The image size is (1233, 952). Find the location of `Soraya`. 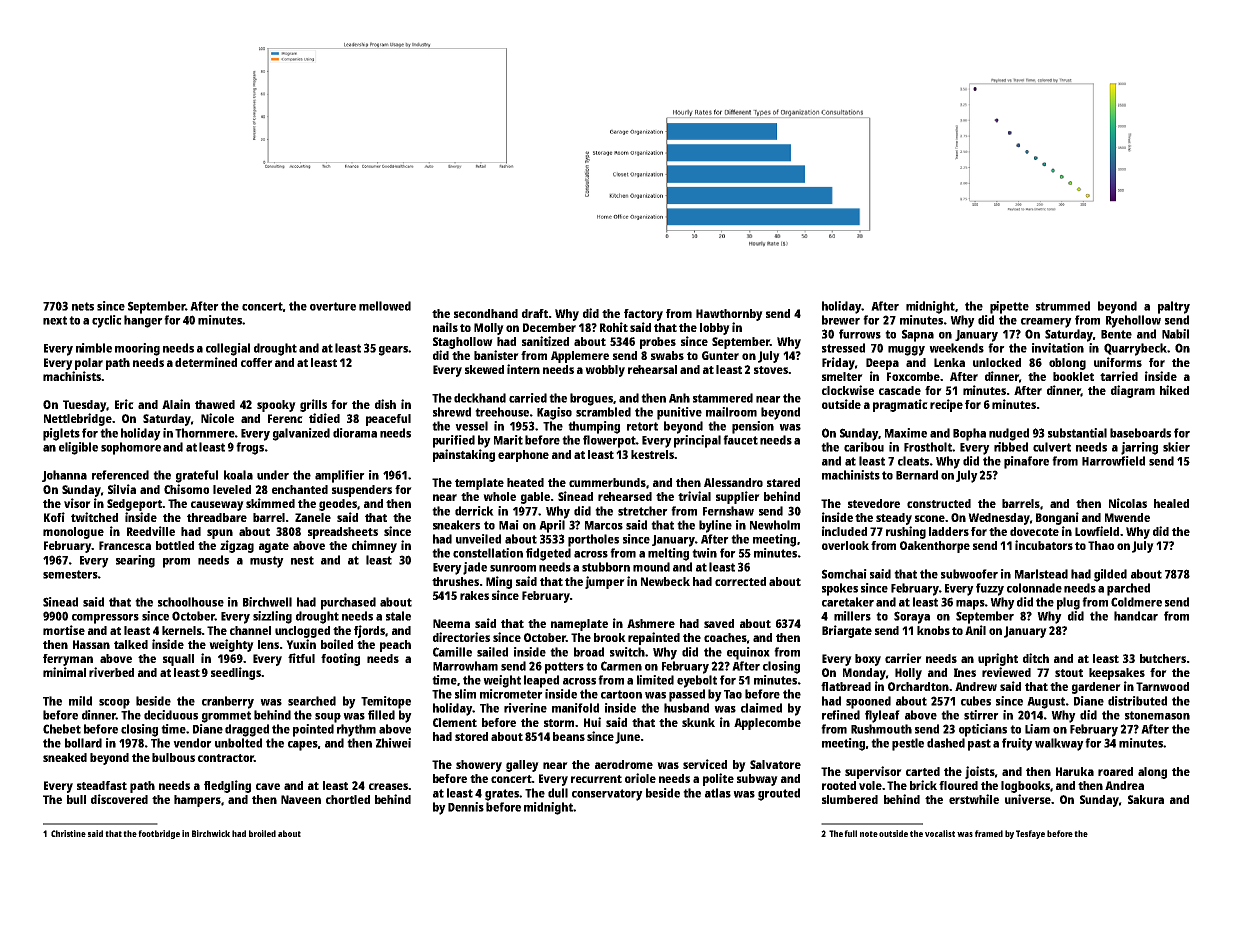

Soraya is located at coordinates (912, 617).
